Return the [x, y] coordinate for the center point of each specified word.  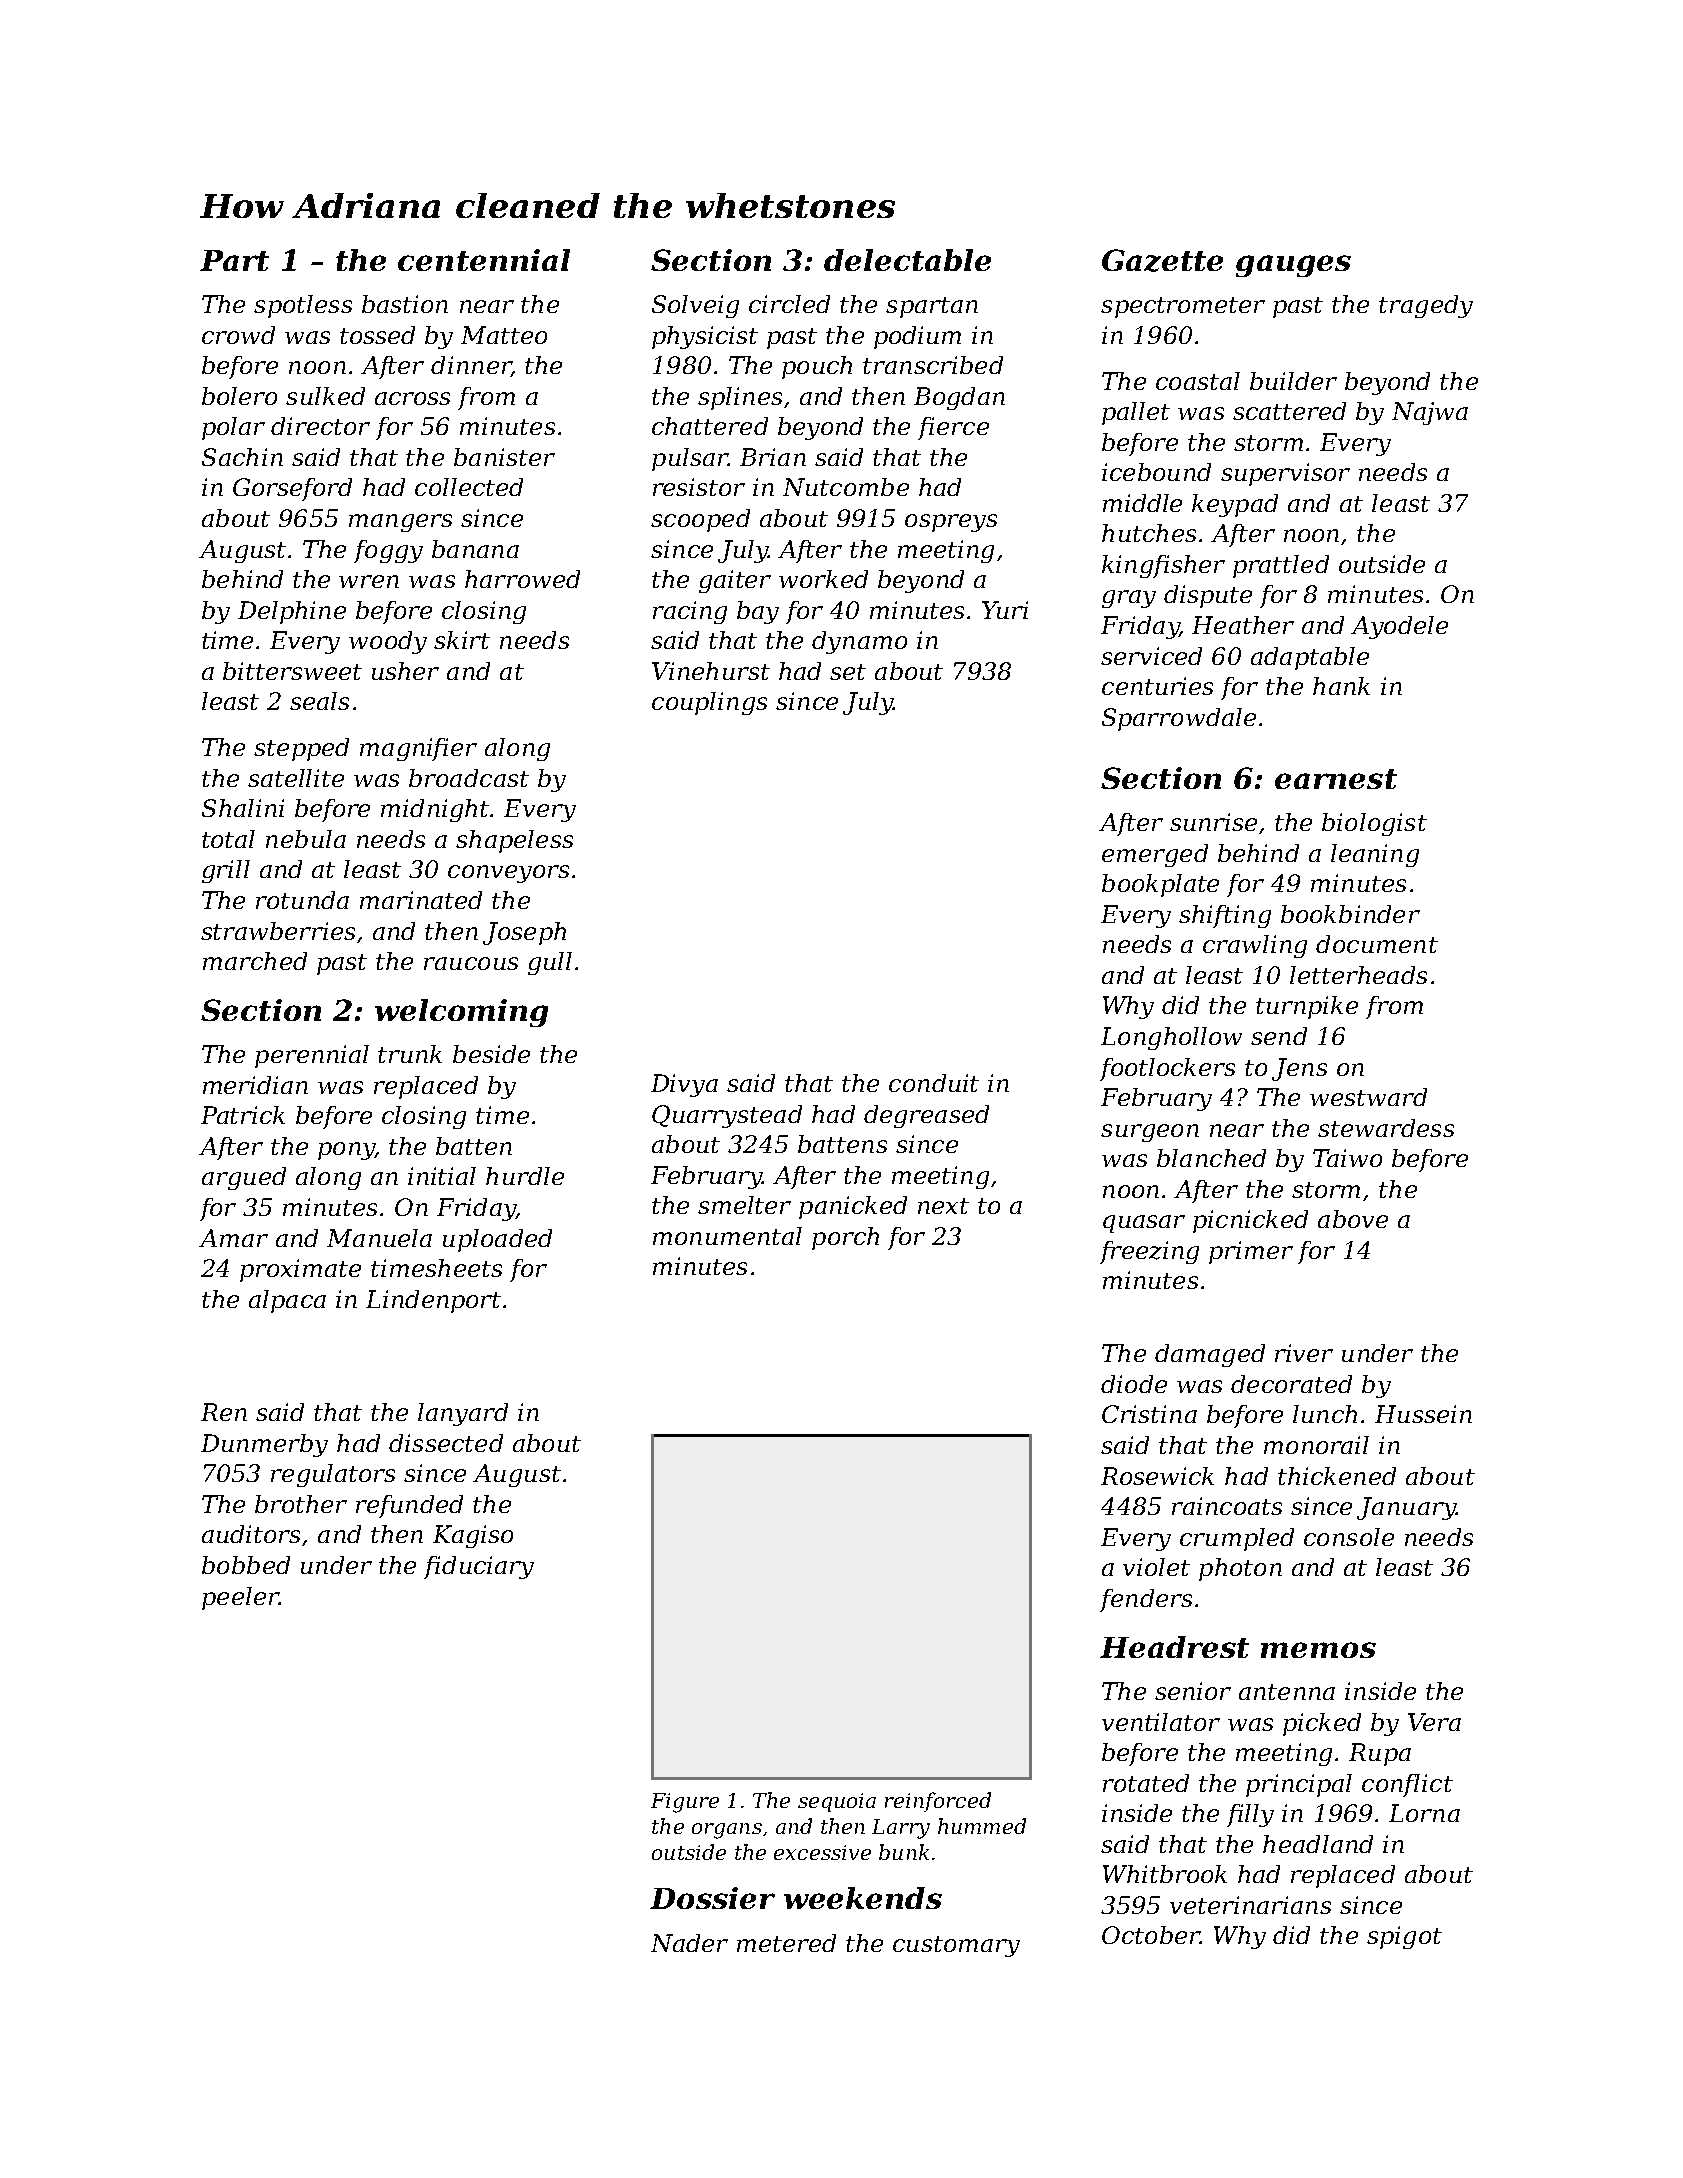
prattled [1281, 566]
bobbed [246, 1565]
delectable [907, 260]
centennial [484, 260]
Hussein [1423, 1414]
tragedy [1426, 306]
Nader [689, 1943]
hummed [982, 1826]
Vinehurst [711, 671]
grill [226, 871]
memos [1318, 1650]
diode [1134, 1384]
